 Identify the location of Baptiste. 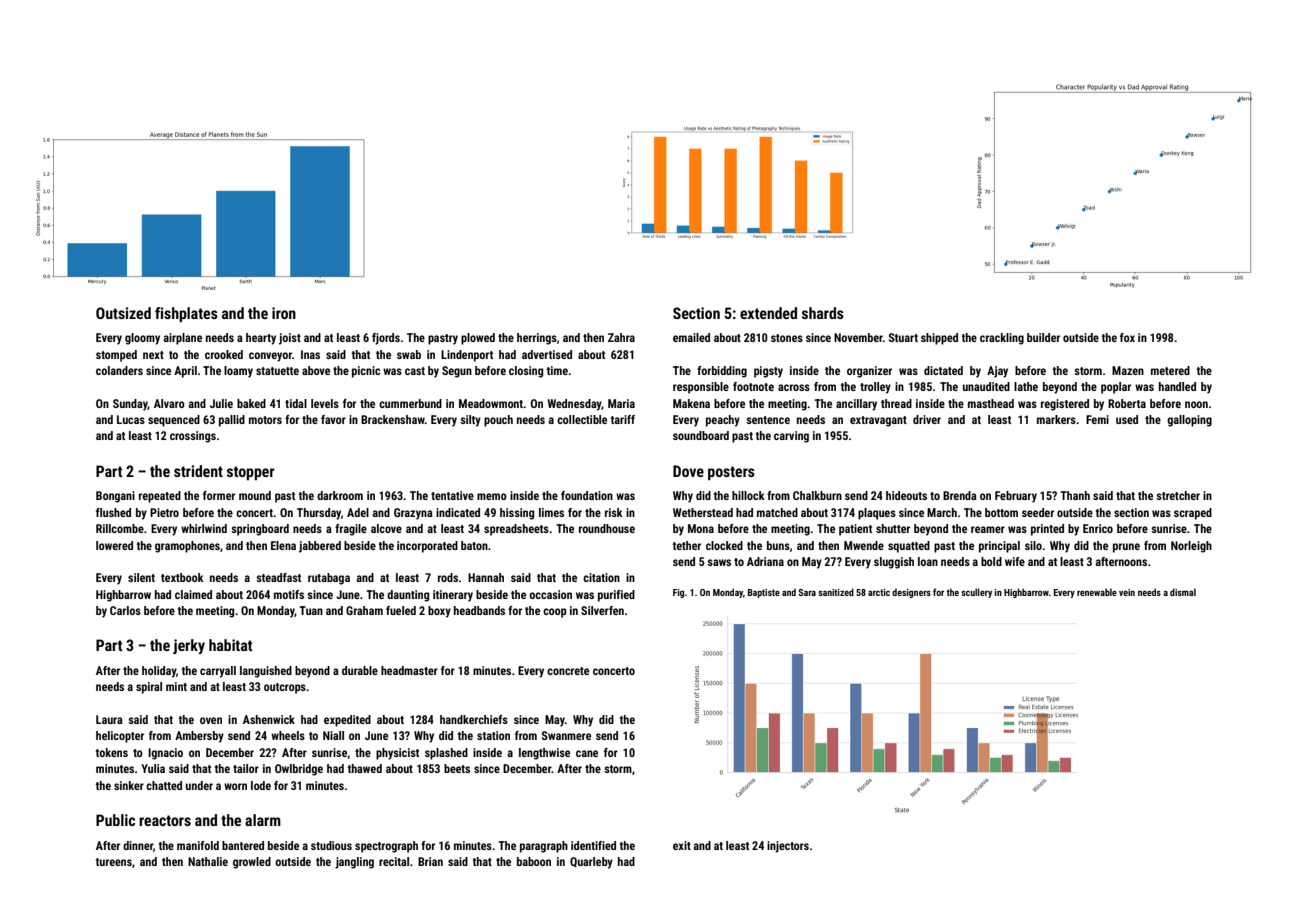
(764, 593).
